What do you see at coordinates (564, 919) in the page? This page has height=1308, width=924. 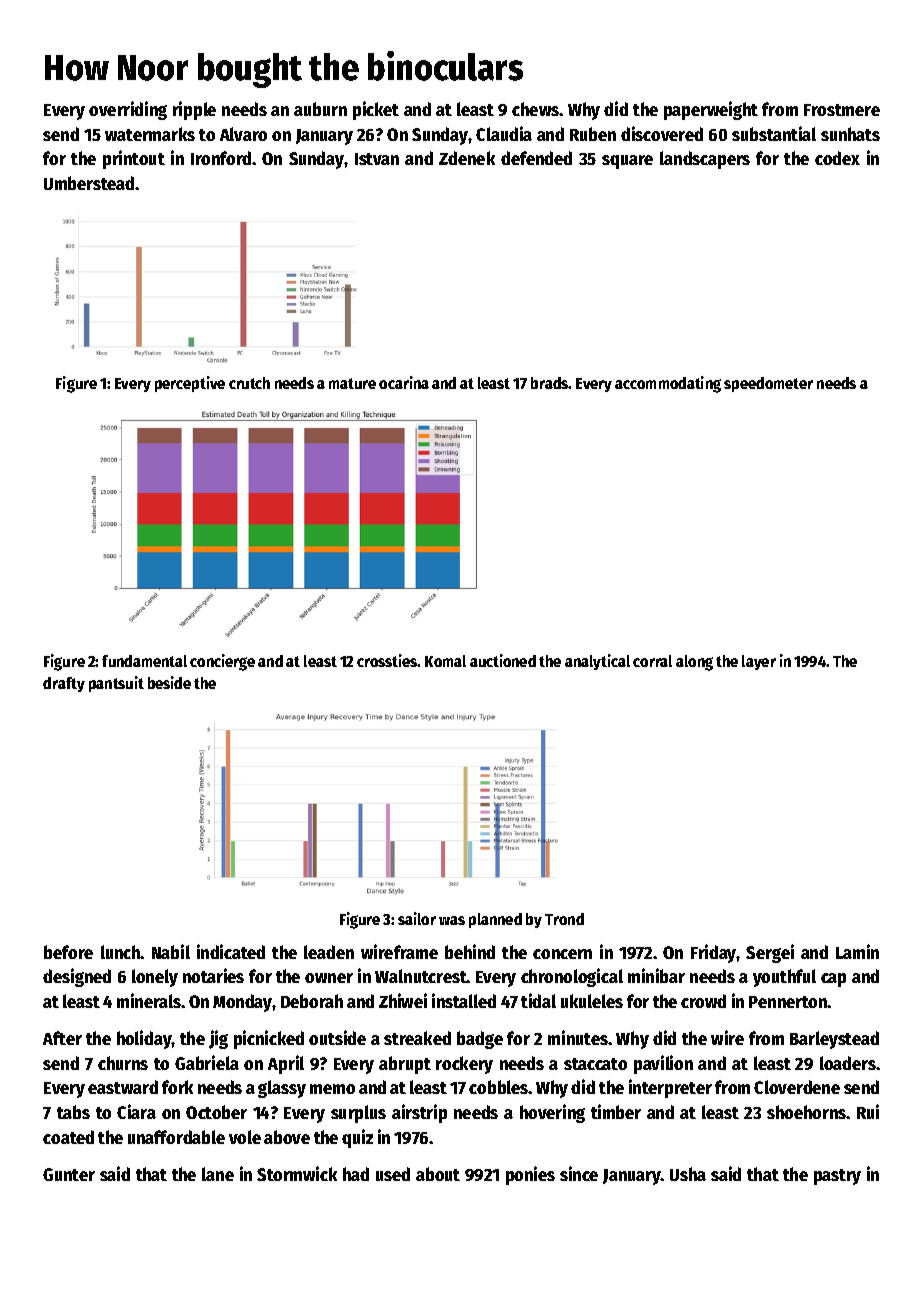 I see `Trond` at bounding box center [564, 919].
